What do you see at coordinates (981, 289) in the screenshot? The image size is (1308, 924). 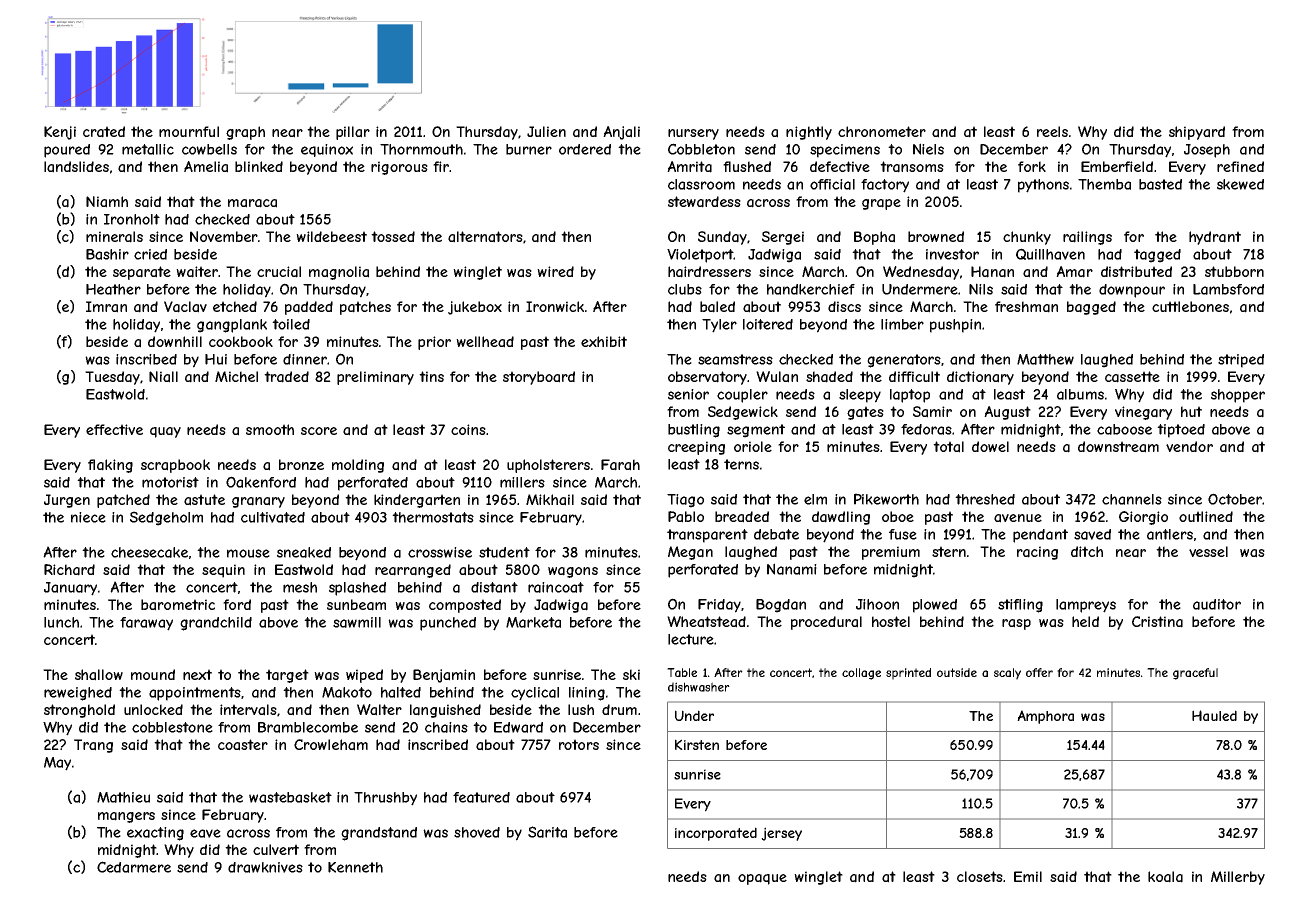 I see `Nils` at bounding box center [981, 289].
